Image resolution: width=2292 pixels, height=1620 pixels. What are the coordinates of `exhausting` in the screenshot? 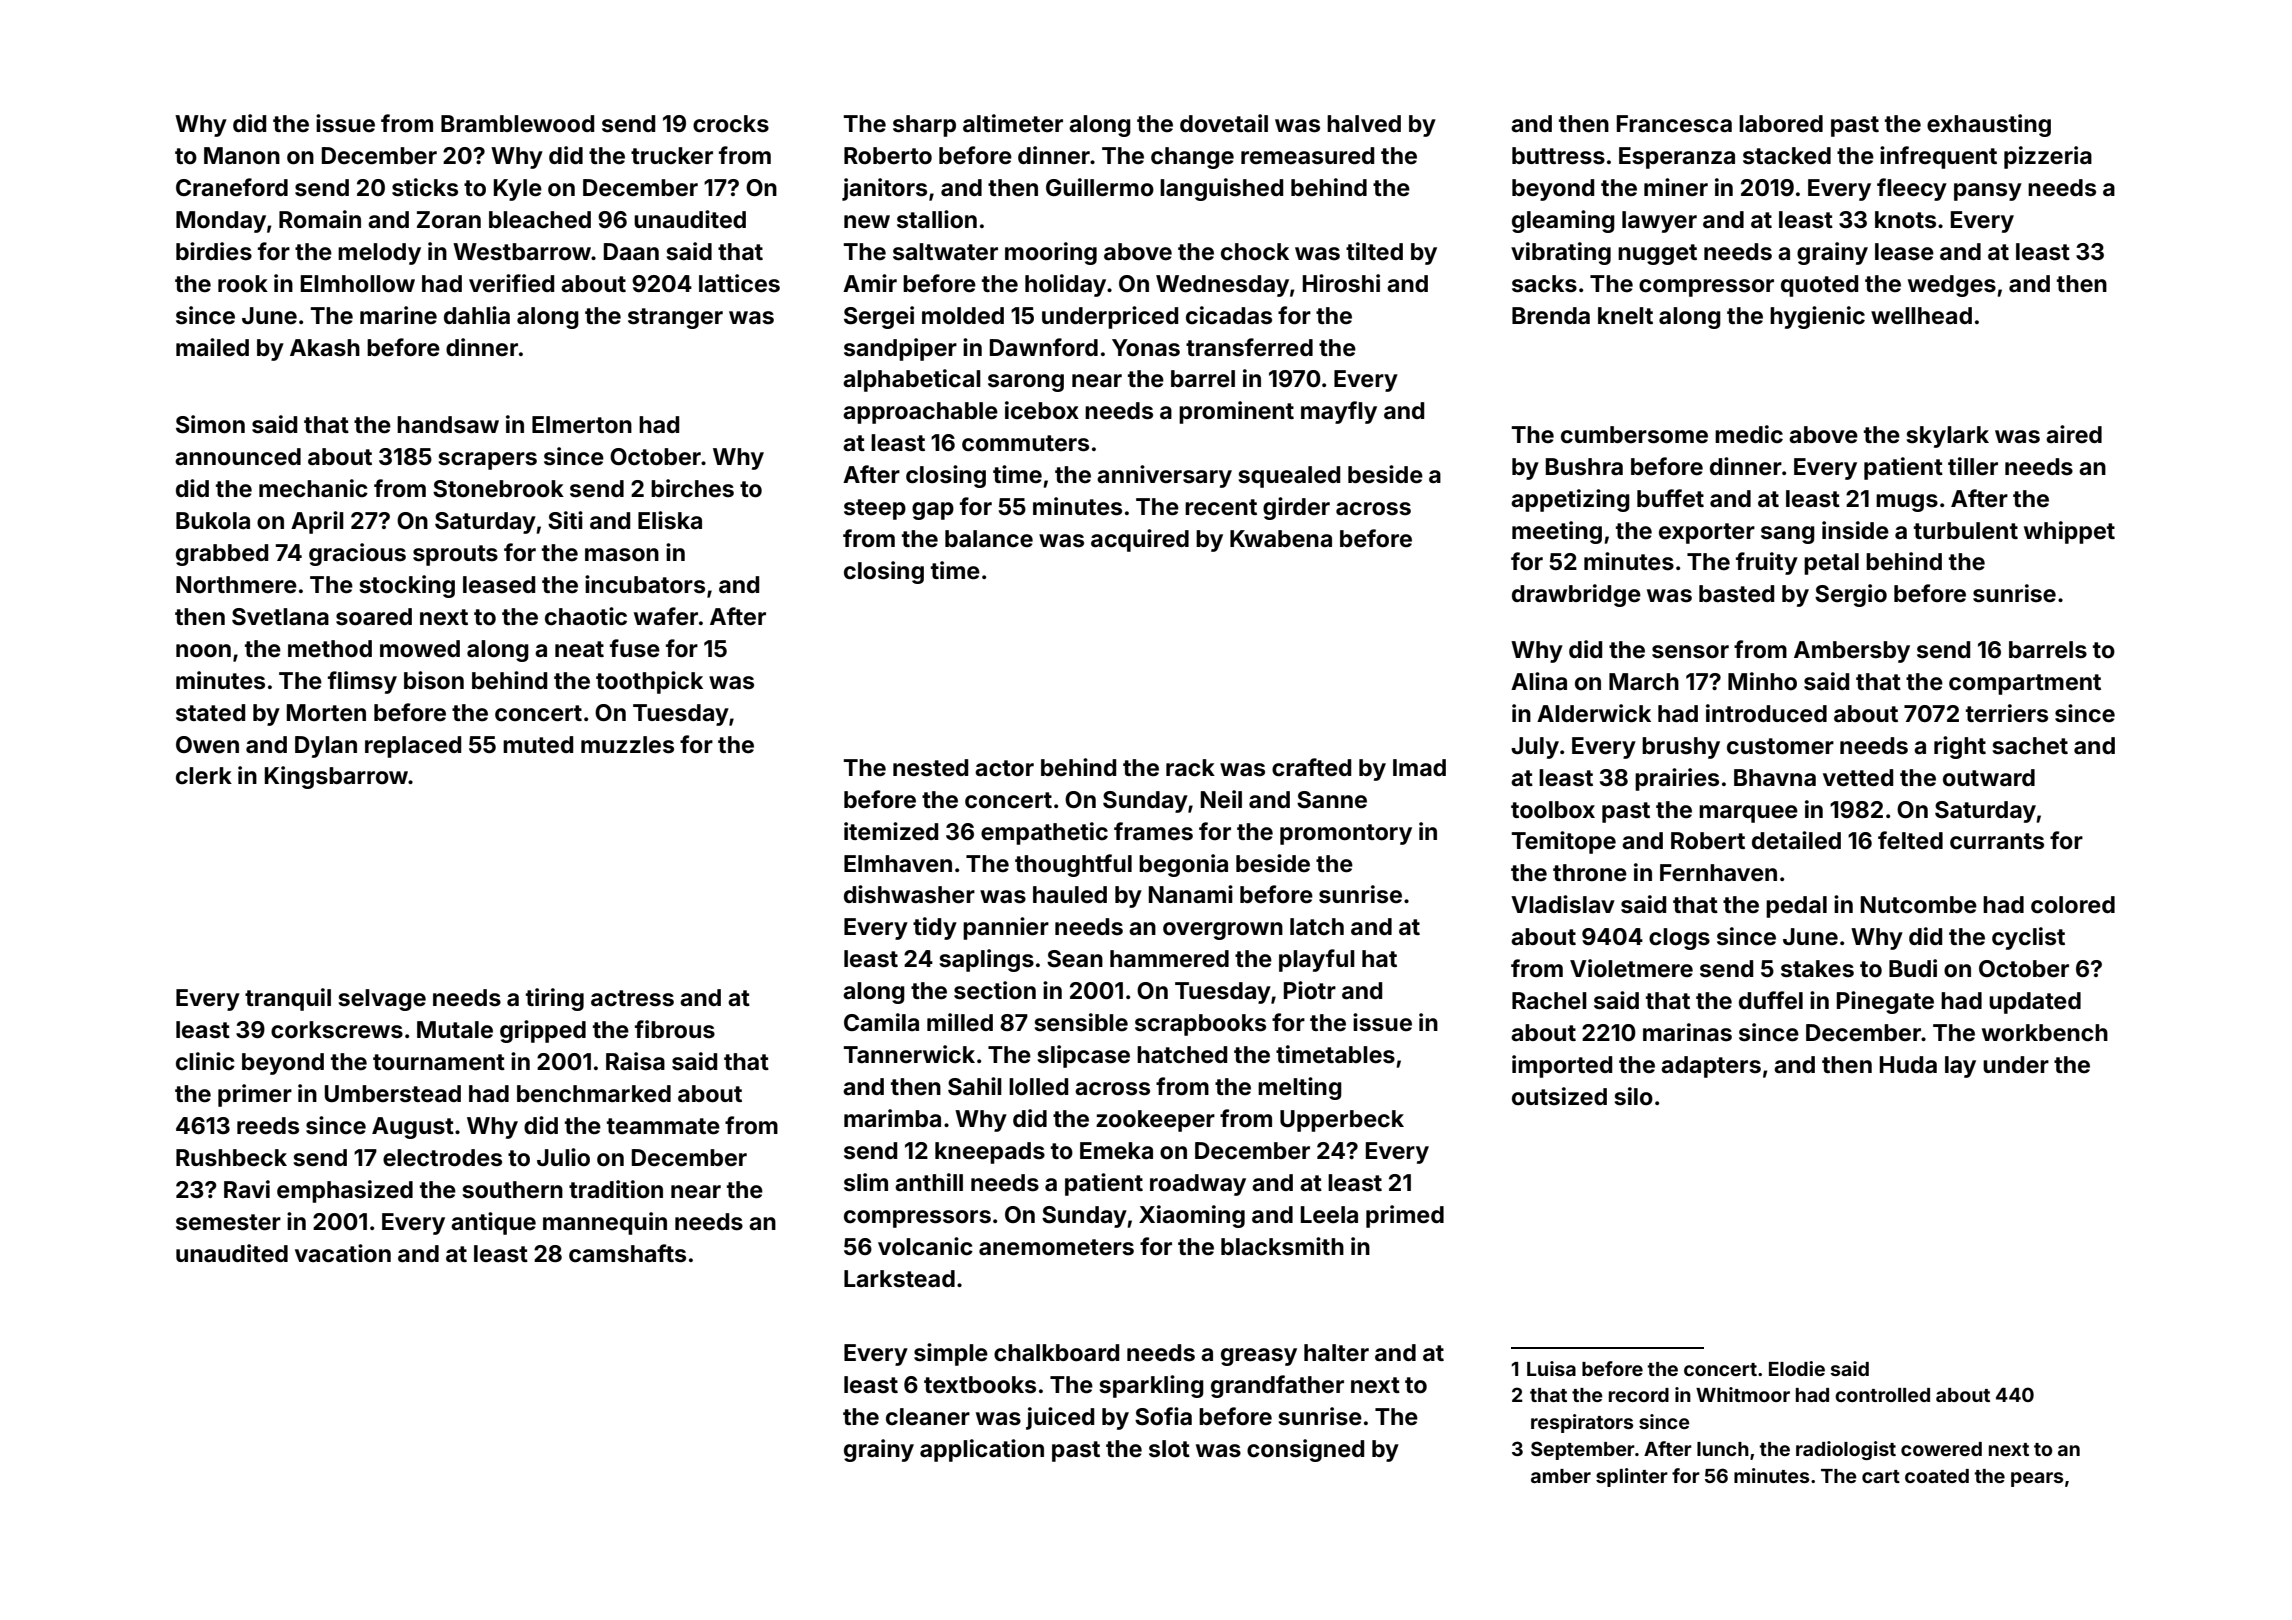 It's located at (1989, 125).
